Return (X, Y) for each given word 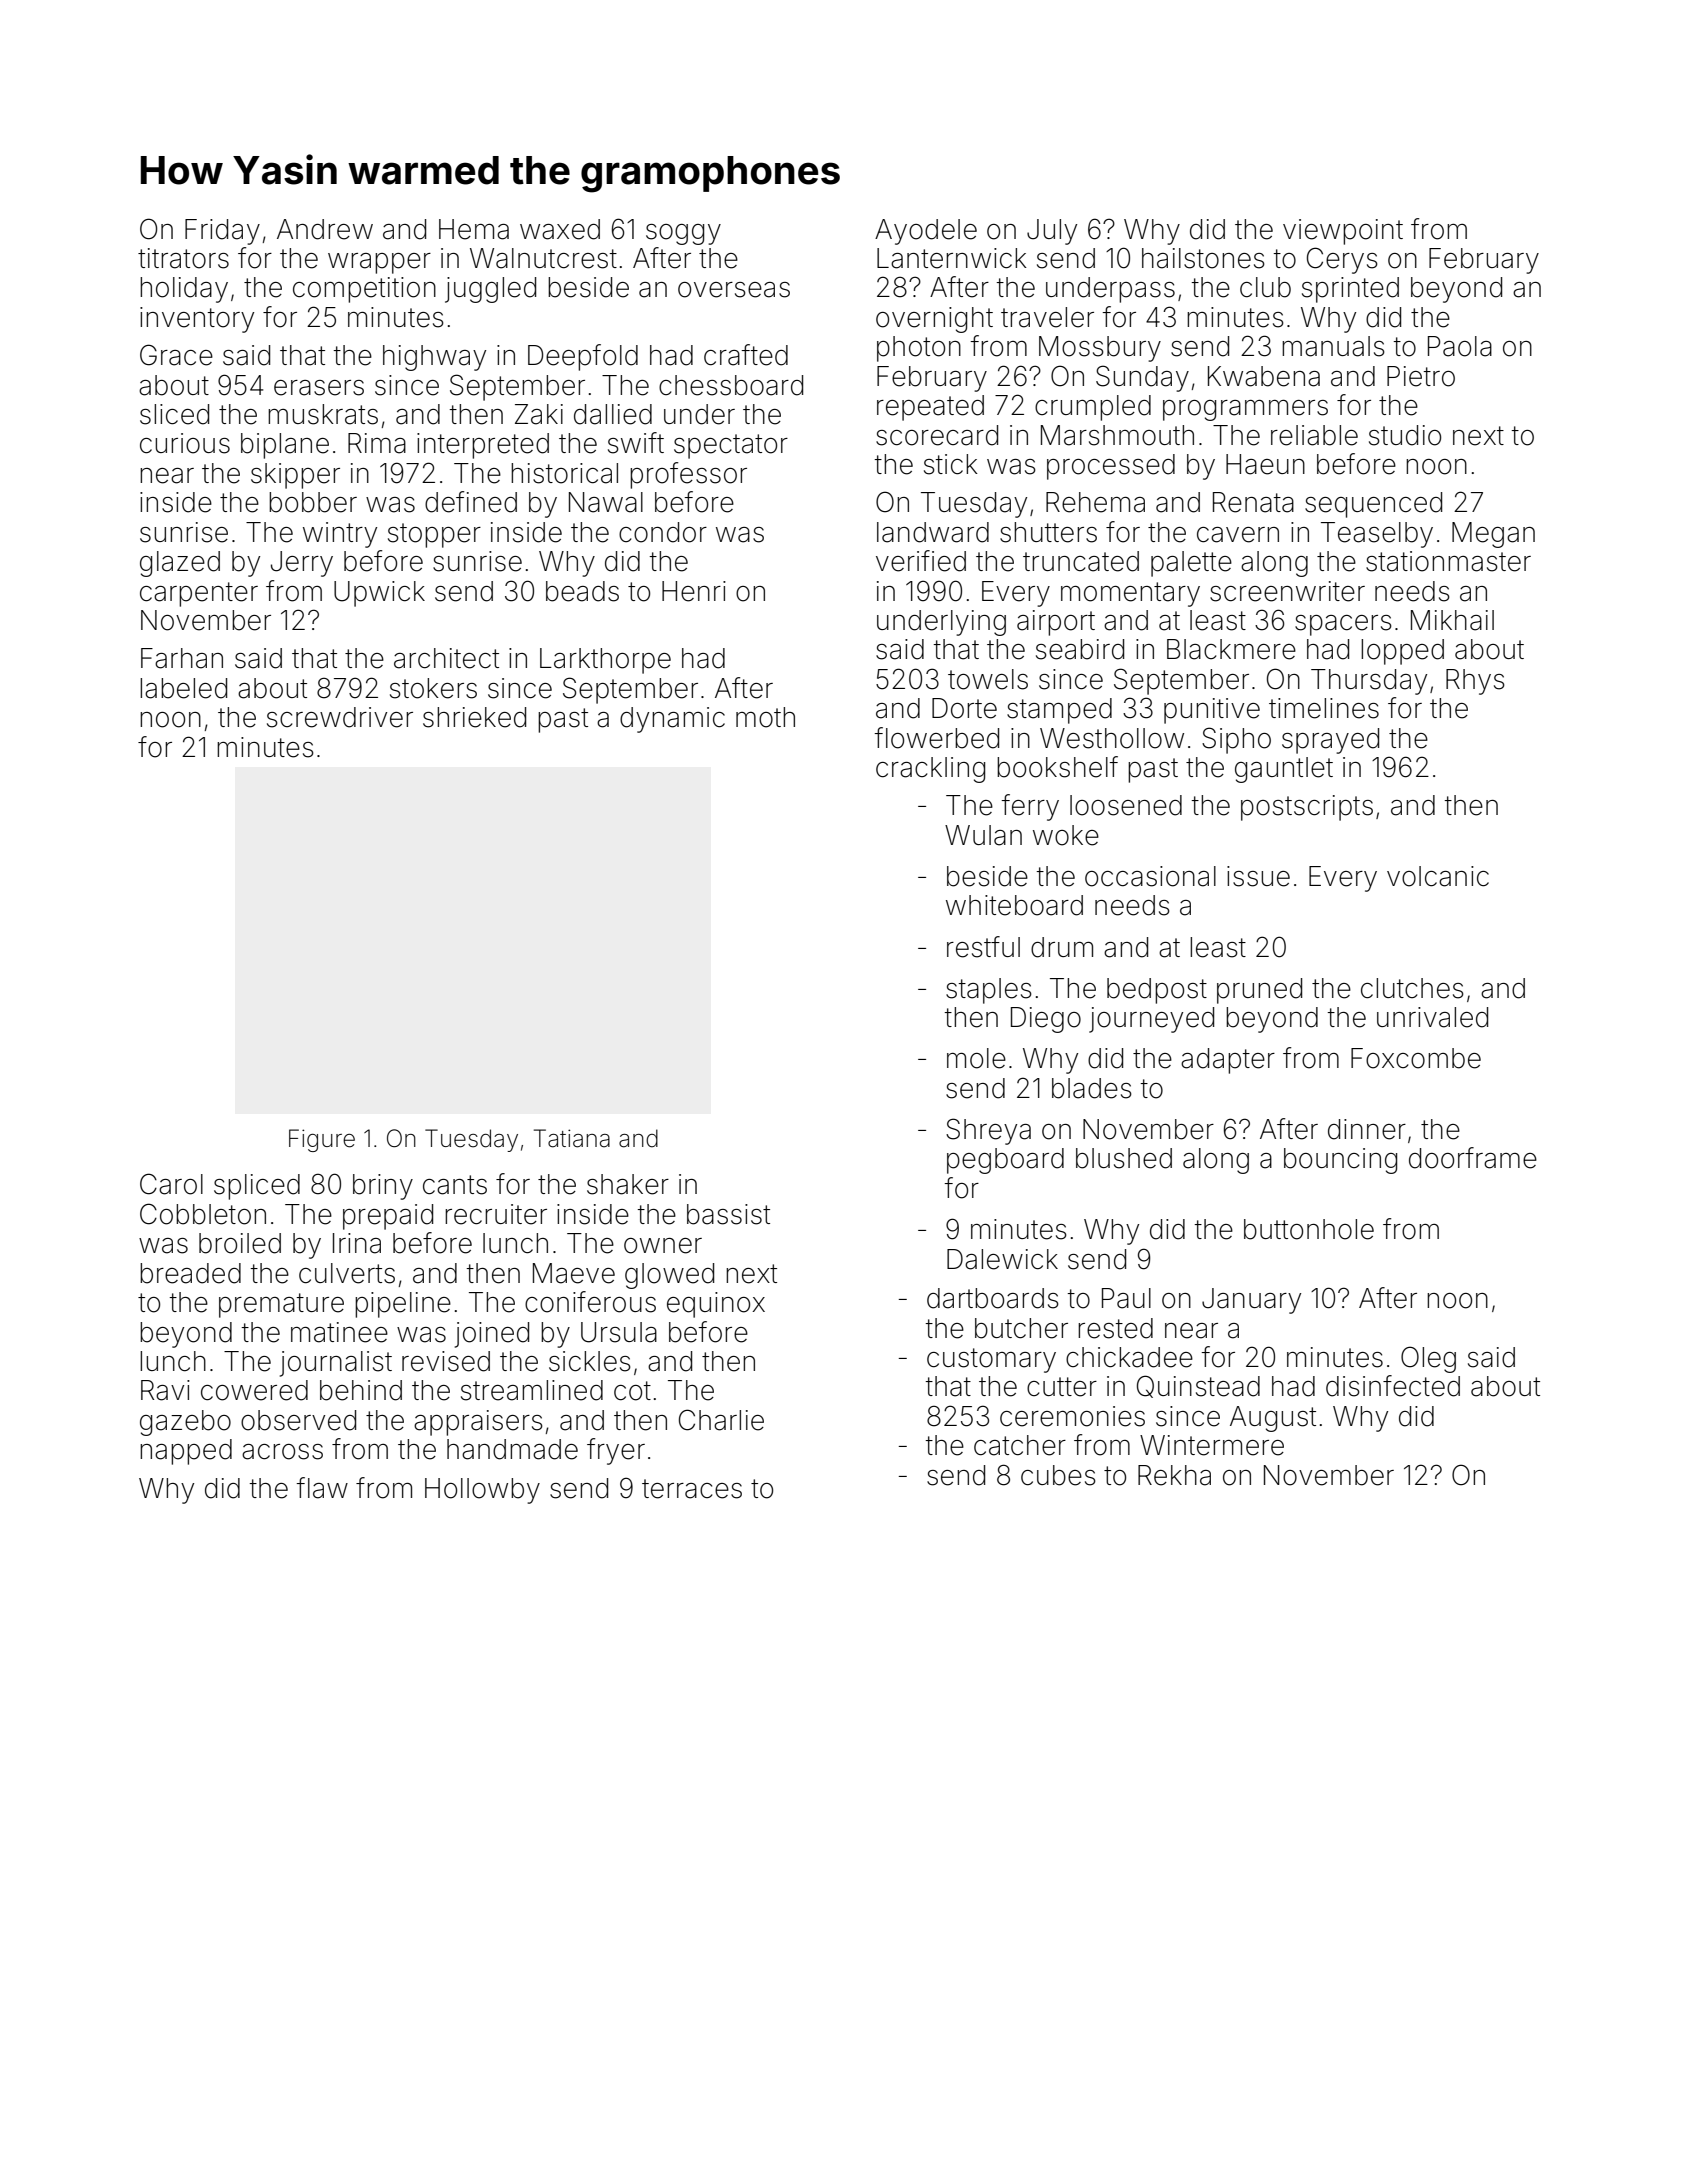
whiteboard (1014, 905)
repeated (930, 408)
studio (1405, 435)
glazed (180, 564)
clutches (1412, 988)
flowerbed (936, 738)
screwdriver (340, 717)
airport (1056, 623)
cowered (254, 1390)
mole (976, 1058)
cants (455, 1185)
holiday (184, 290)
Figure (322, 1140)
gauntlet (1284, 770)
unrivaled (1432, 1017)
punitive (1212, 711)
